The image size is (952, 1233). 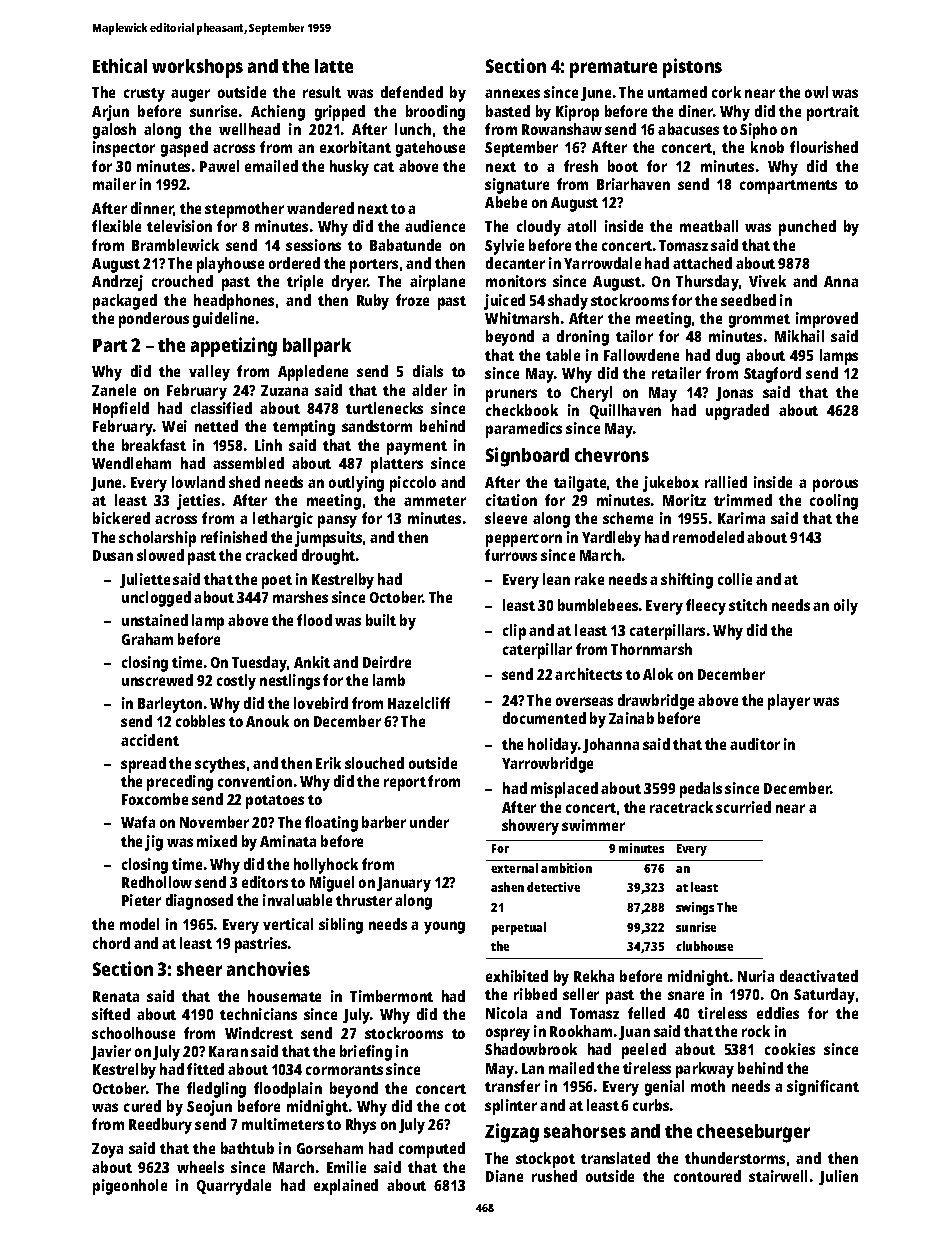 I want to click on portrait, so click(x=833, y=113).
